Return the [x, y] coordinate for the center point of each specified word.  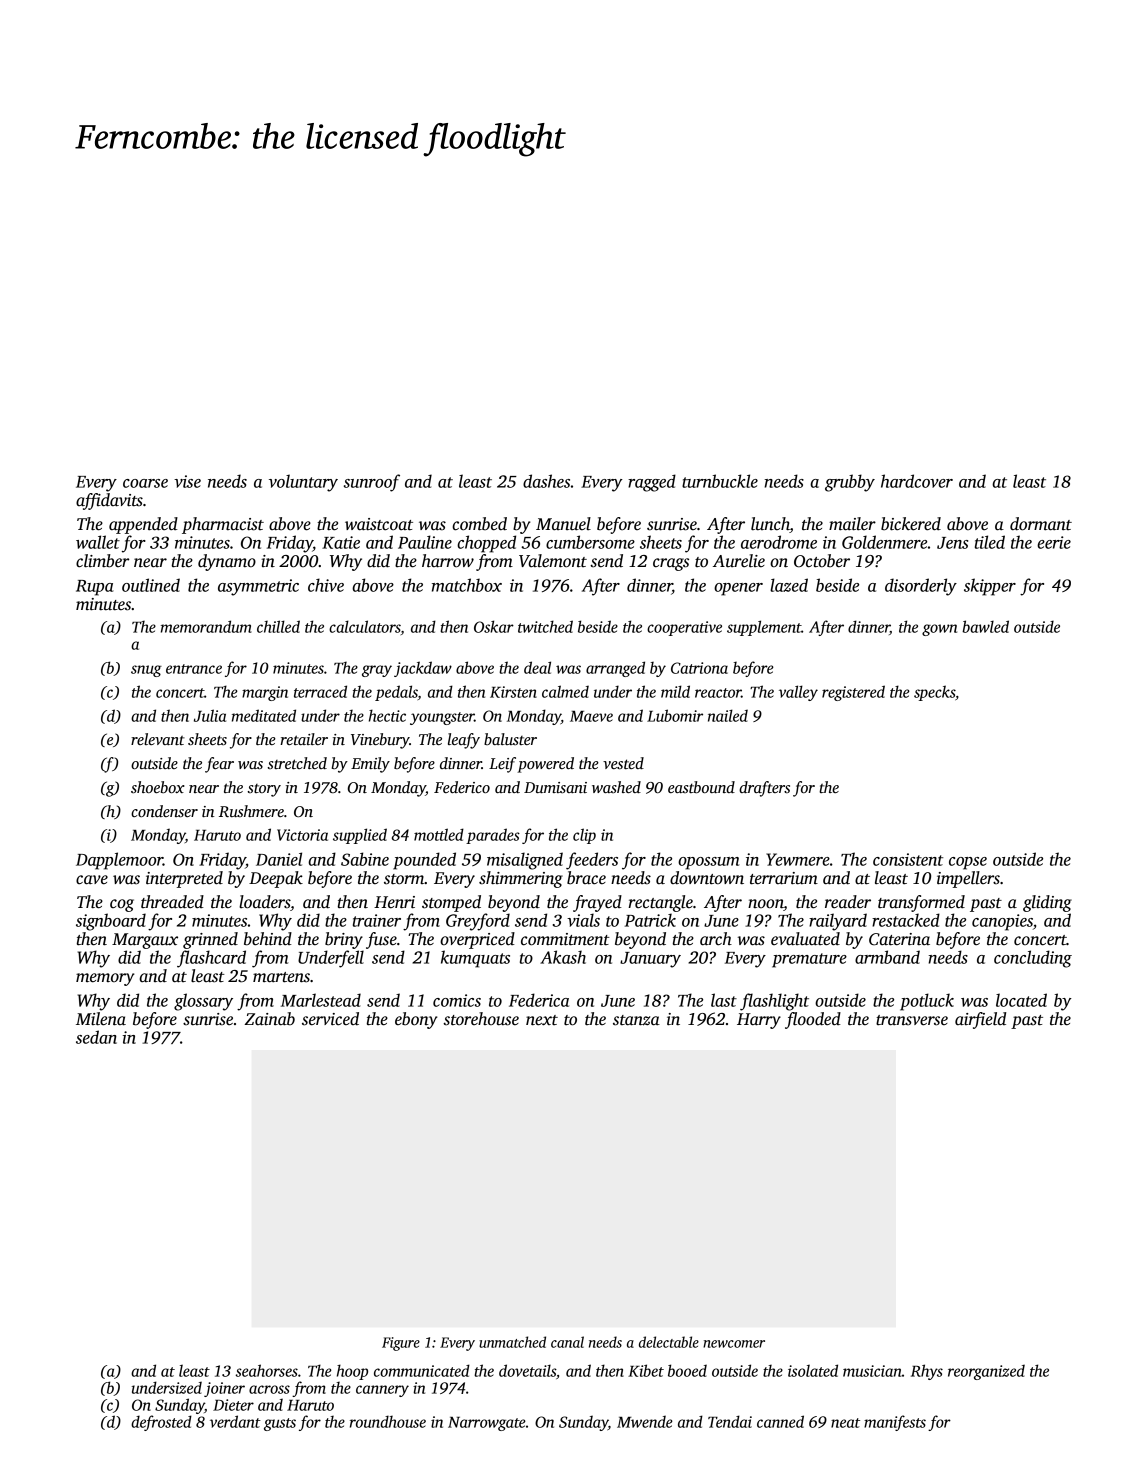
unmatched [512, 1342]
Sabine [365, 859]
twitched [545, 626]
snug [146, 671]
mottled [439, 834]
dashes [546, 481]
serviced [330, 1019]
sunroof [372, 483]
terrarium [784, 878]
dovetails [527, 1370]
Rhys [927, 1372]
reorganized [986, 1372]
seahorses [267, 1370]
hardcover [917, 481]
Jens [952, 543]
